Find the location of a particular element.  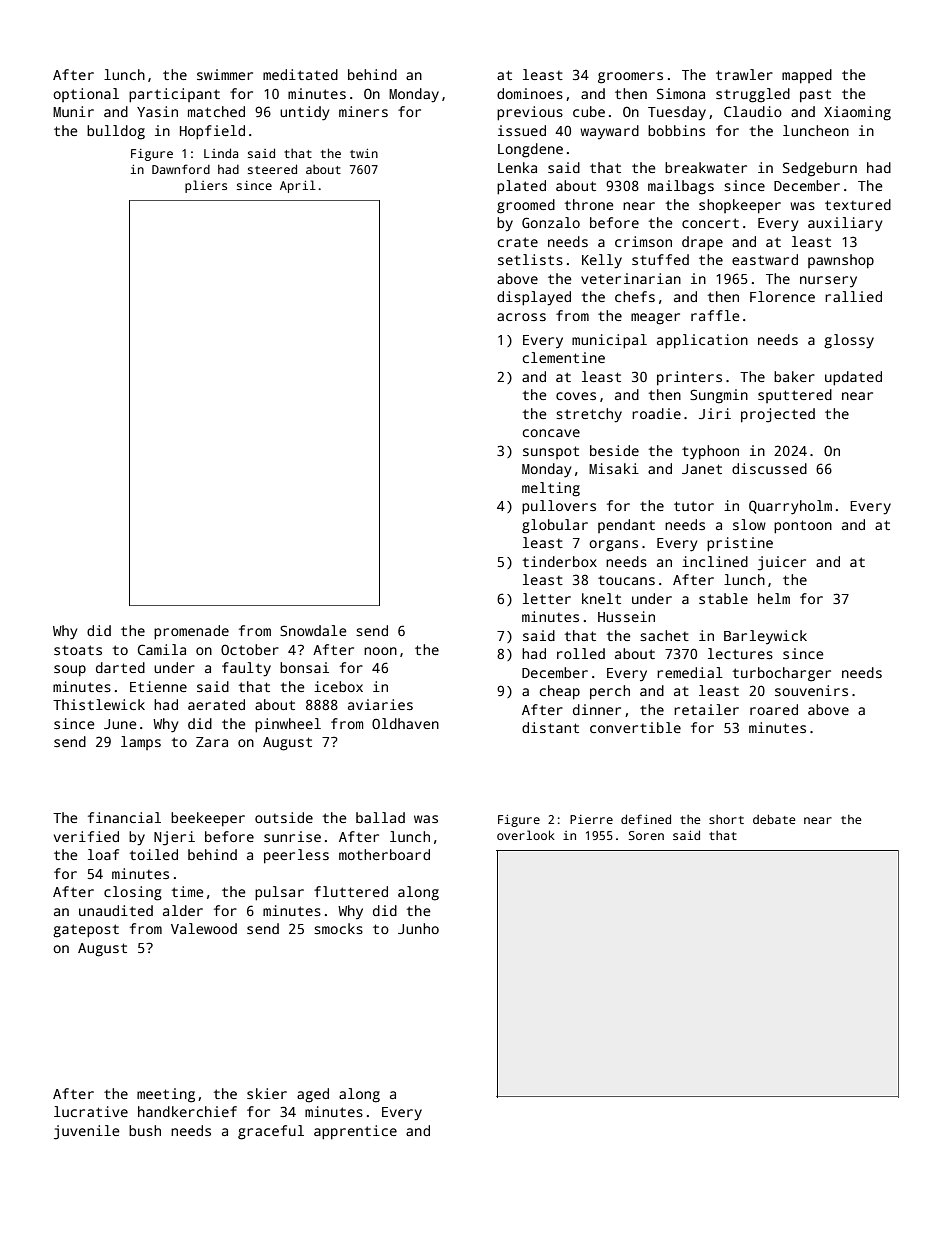

twin is located at coordinates (364, 153).
